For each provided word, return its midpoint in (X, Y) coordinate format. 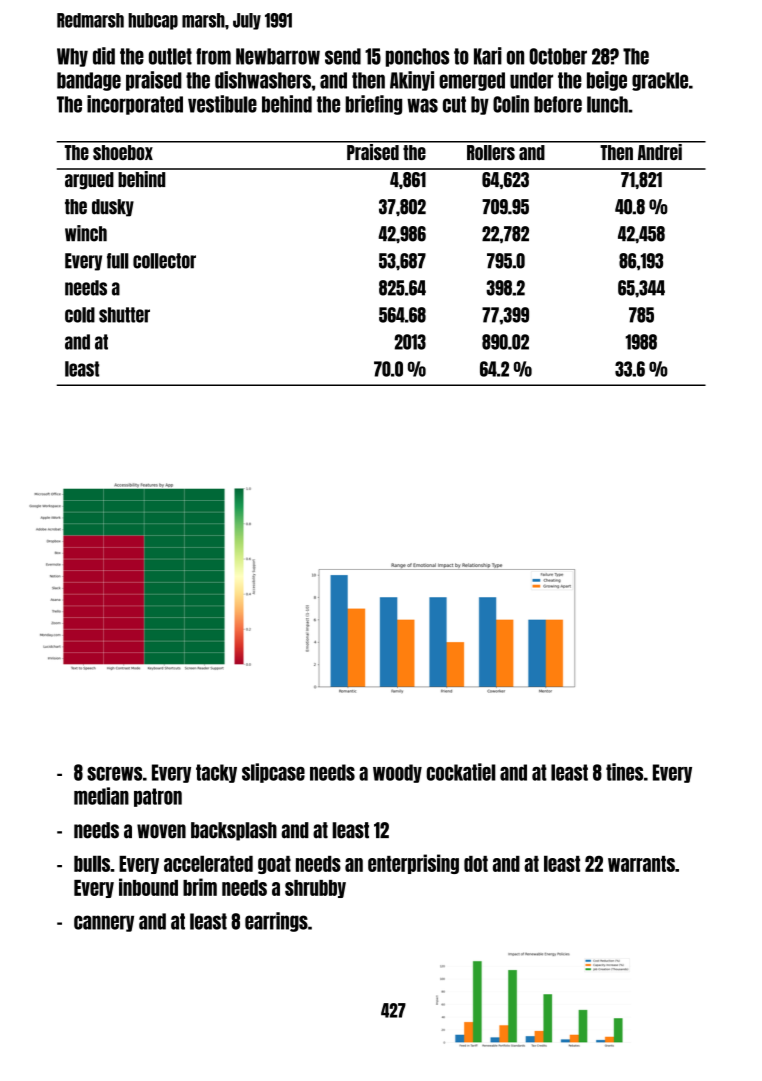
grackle (660, 81)
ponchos (417, 57)
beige (607, 81)
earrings (276, 922)
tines (624, 772)
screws (114, 774)
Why (72, 57)
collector (164, 261)
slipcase (273, 773)
